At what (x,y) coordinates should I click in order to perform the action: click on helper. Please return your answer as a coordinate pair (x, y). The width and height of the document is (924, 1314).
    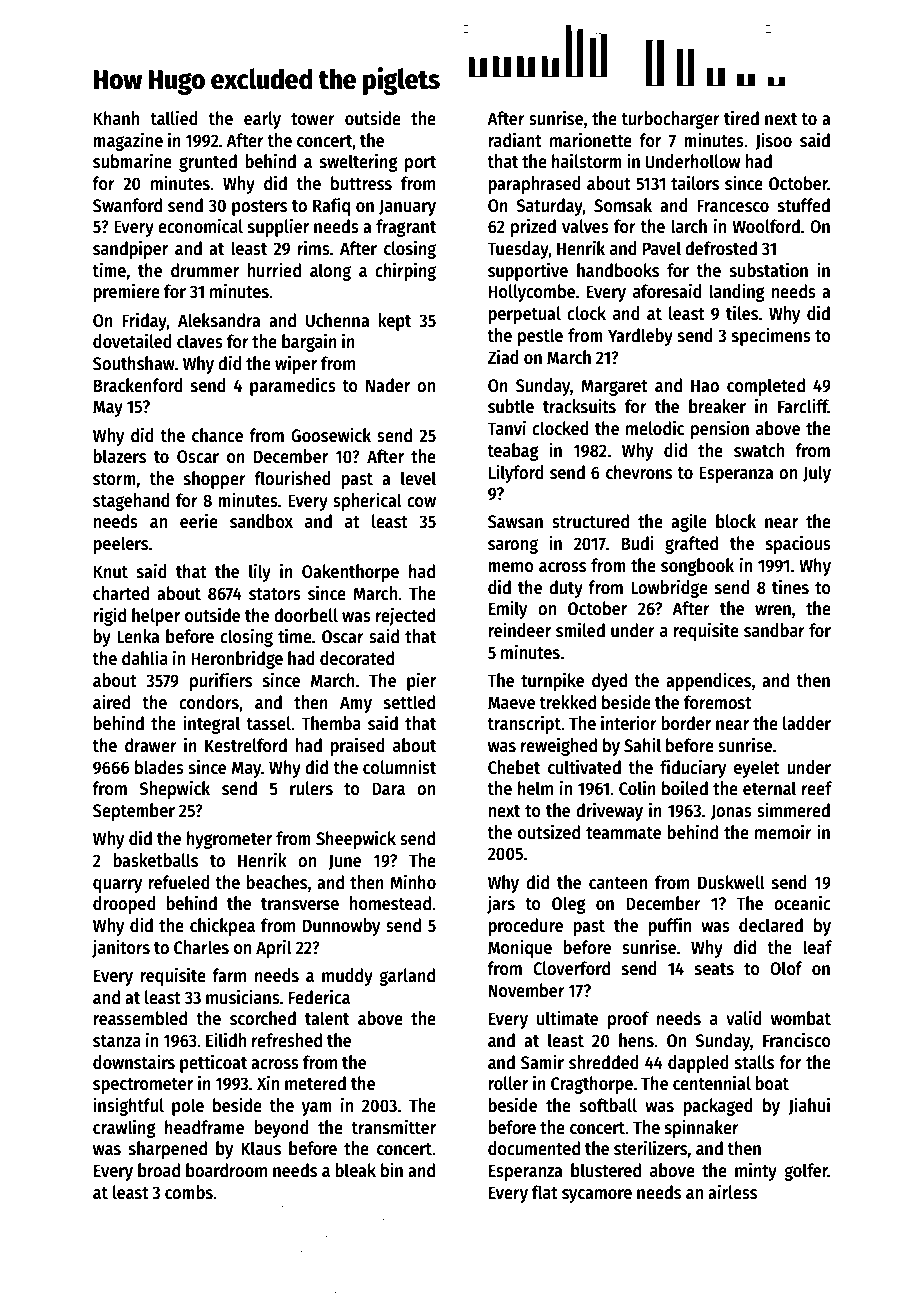
    Looking at the image, I should click on (156, 617).
